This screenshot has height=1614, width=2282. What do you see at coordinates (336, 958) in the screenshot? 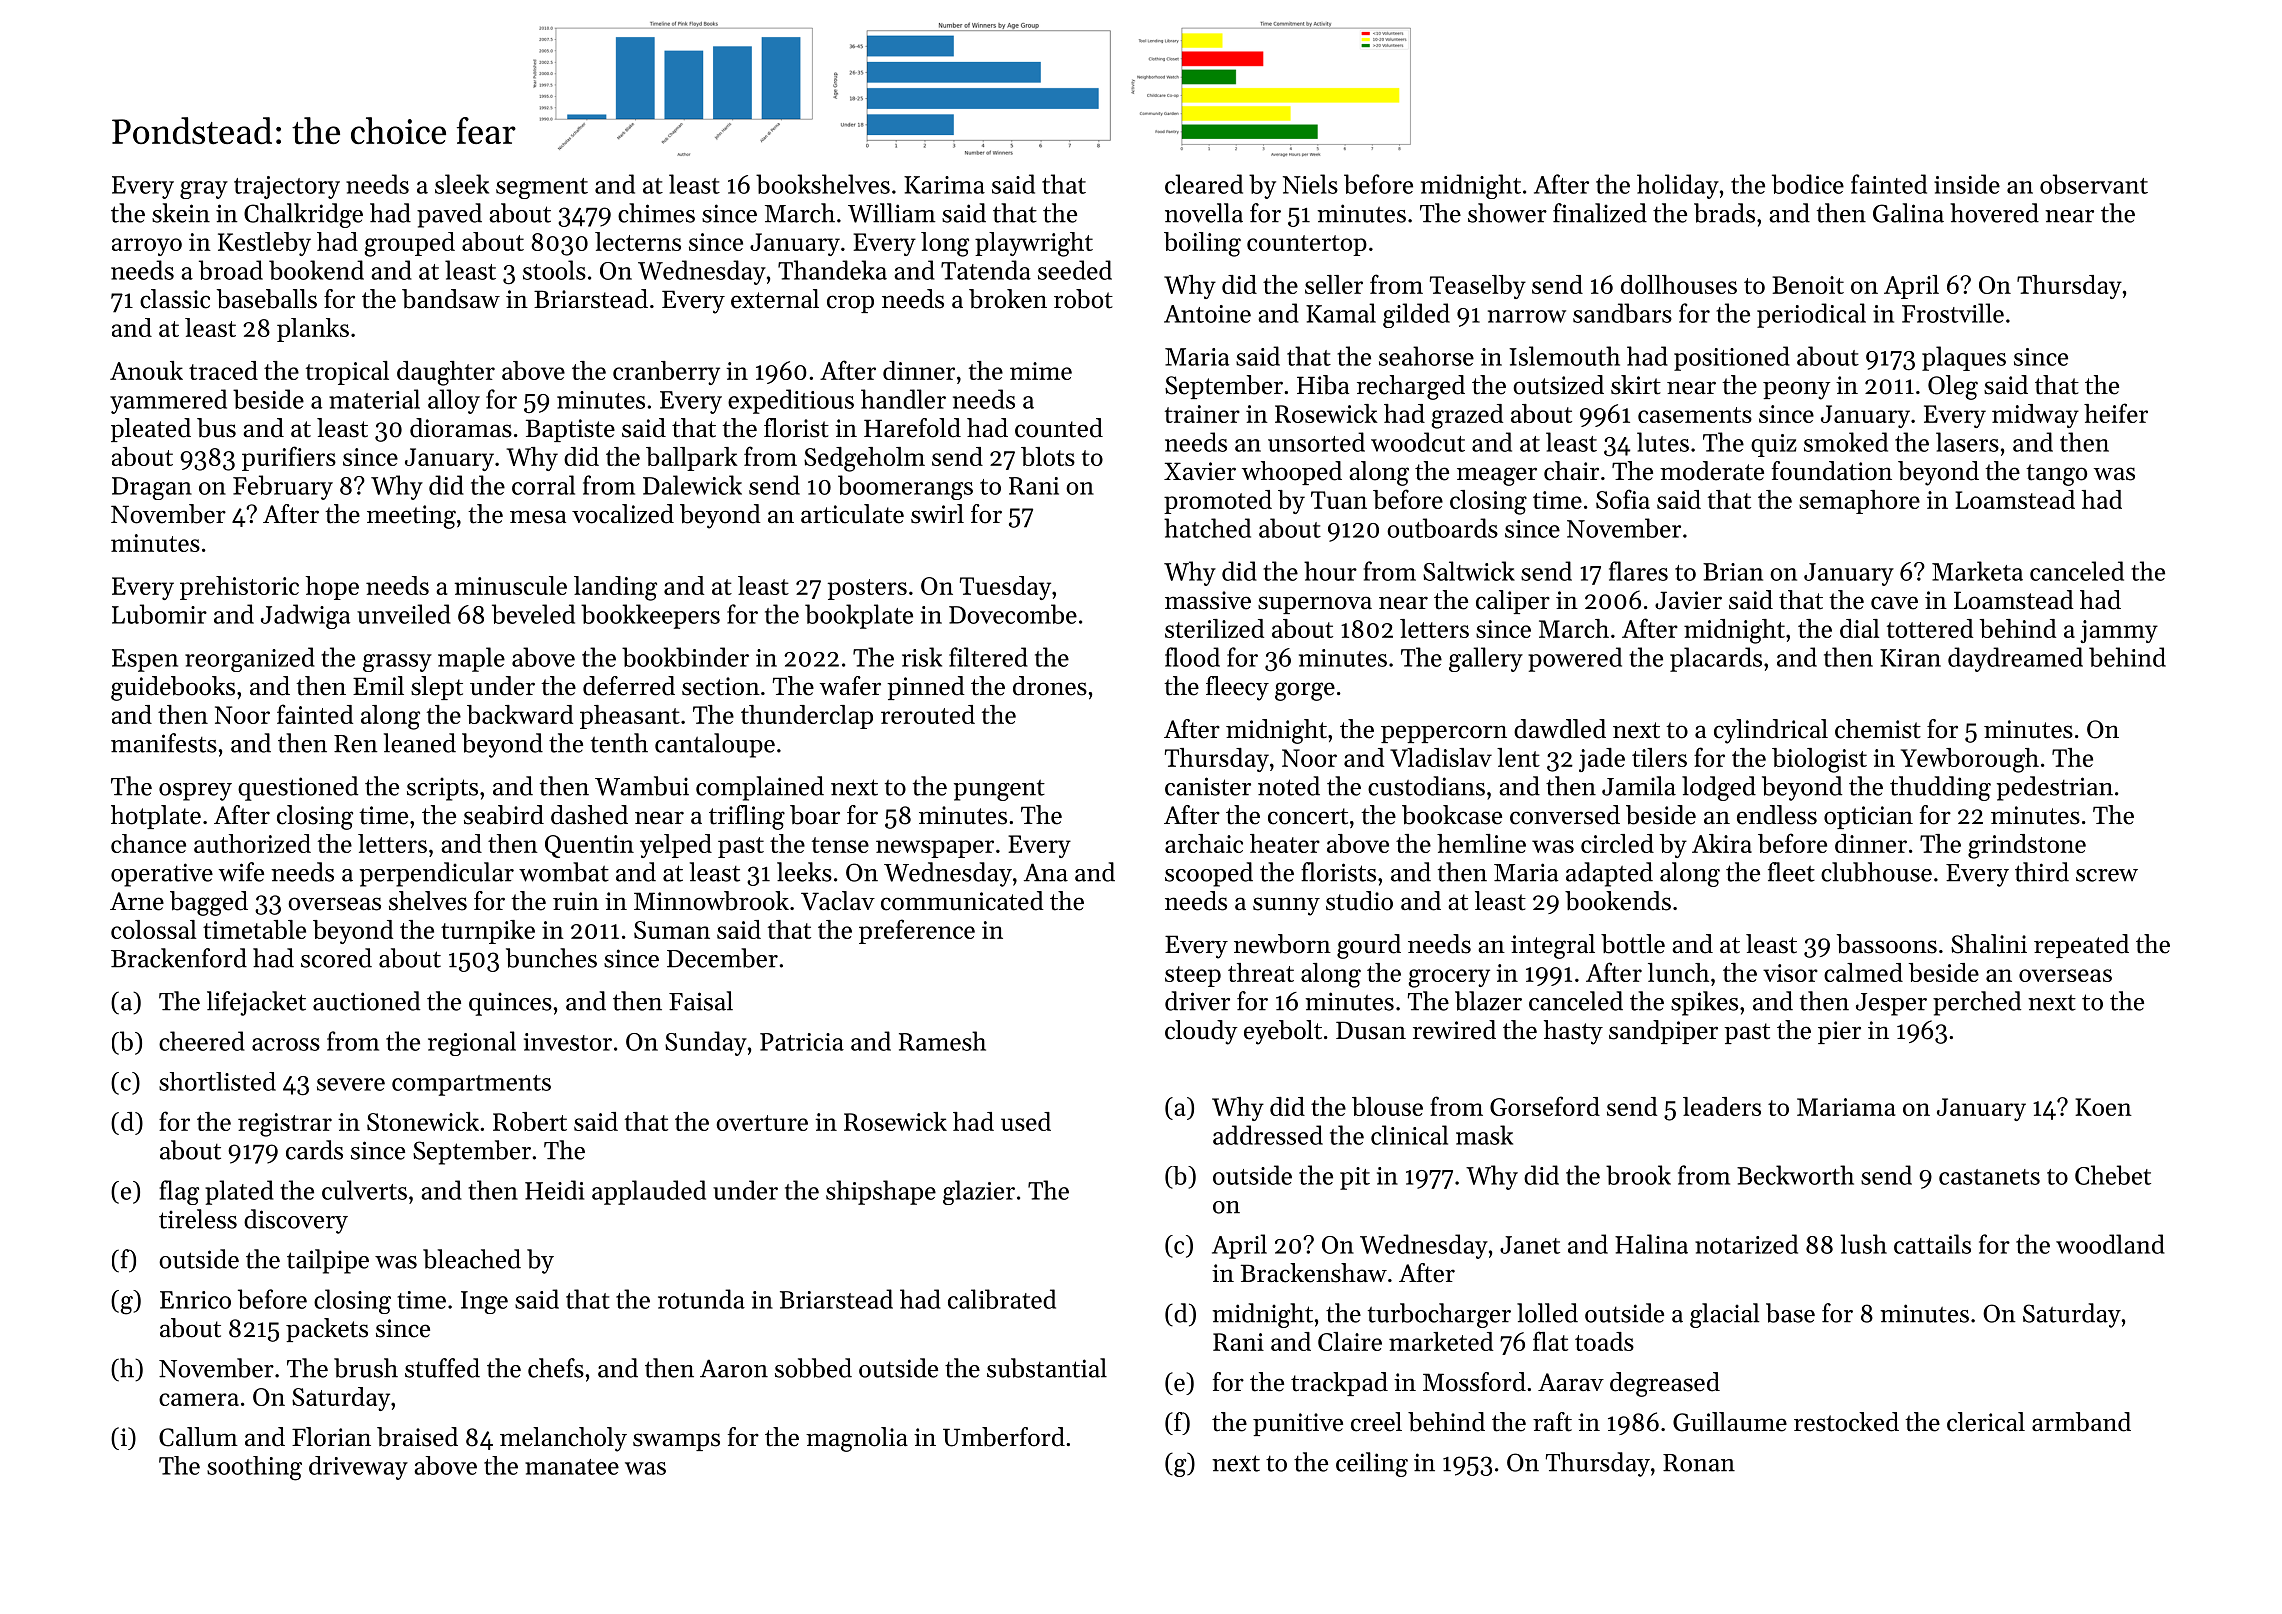
I see `scored` at bounding box center [336, 958].
